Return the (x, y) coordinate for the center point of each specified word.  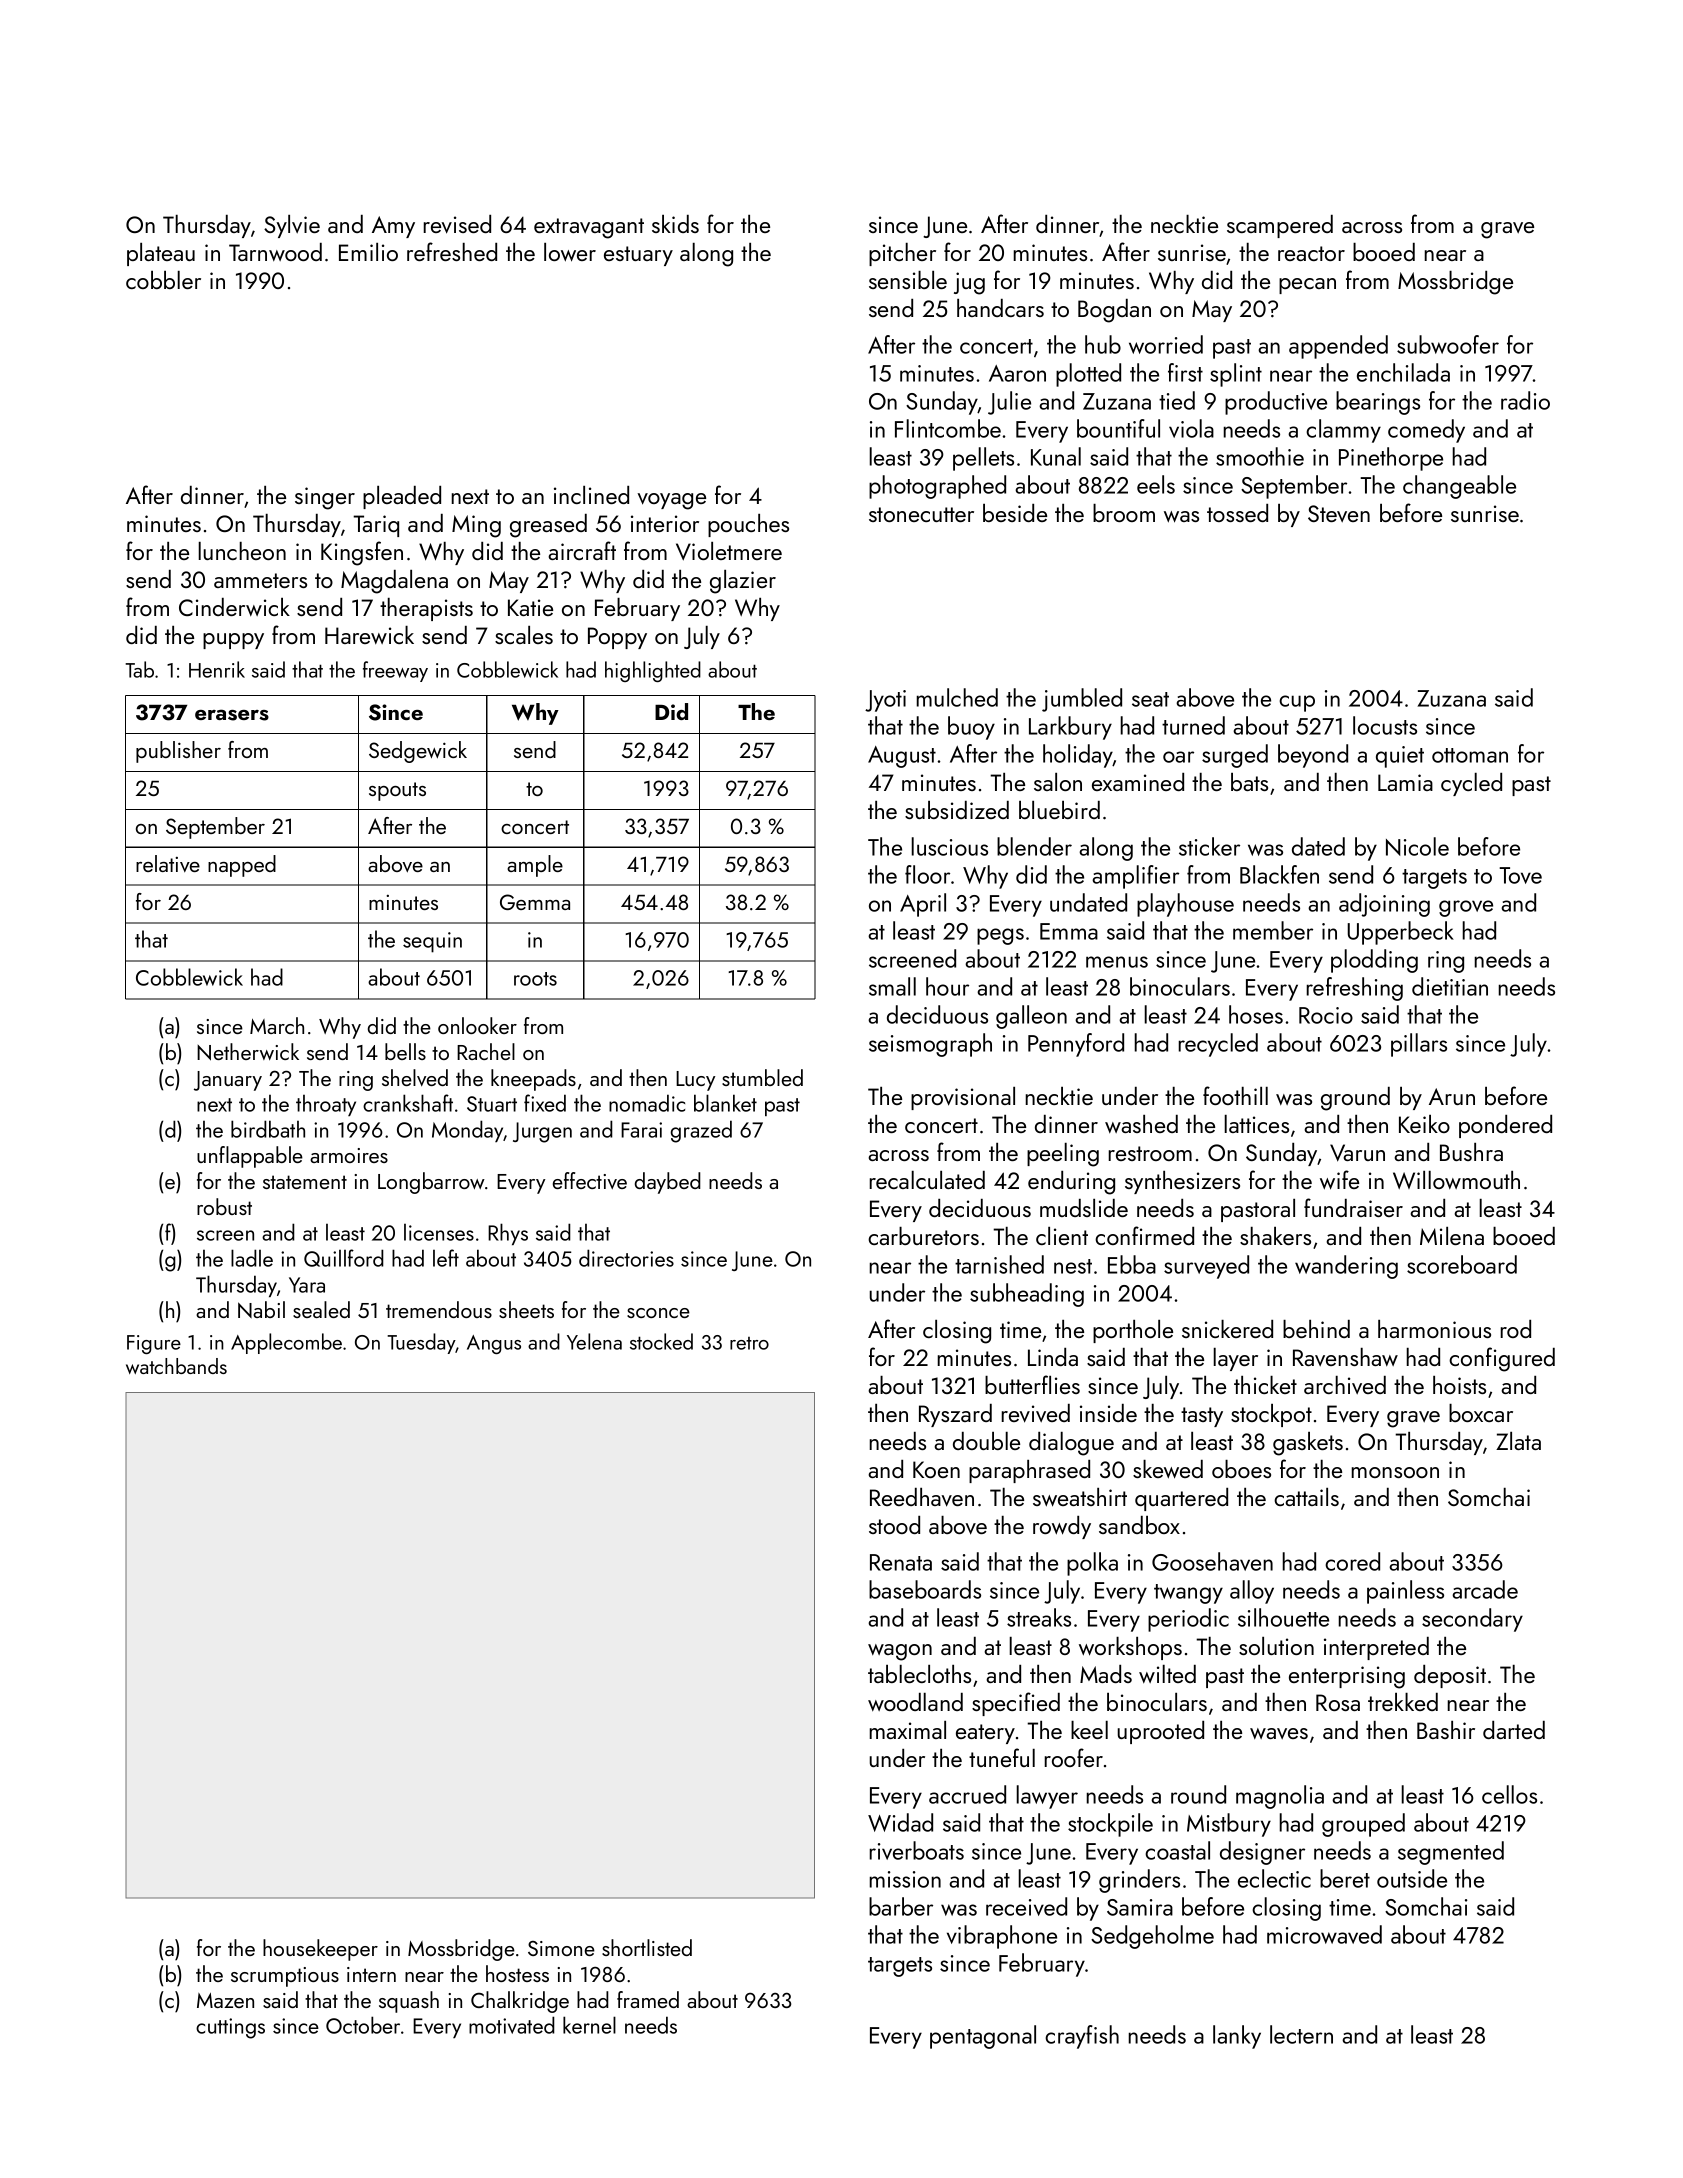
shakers (1275, 1236)
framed (648, 1999)
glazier (743, 582)
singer (325, 498)
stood (894, 1525)
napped (242, 866)
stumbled (762, 1077)
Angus (494, 1344)
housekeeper (320, 1950)
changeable (1459, 487)
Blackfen (1279, 874)
